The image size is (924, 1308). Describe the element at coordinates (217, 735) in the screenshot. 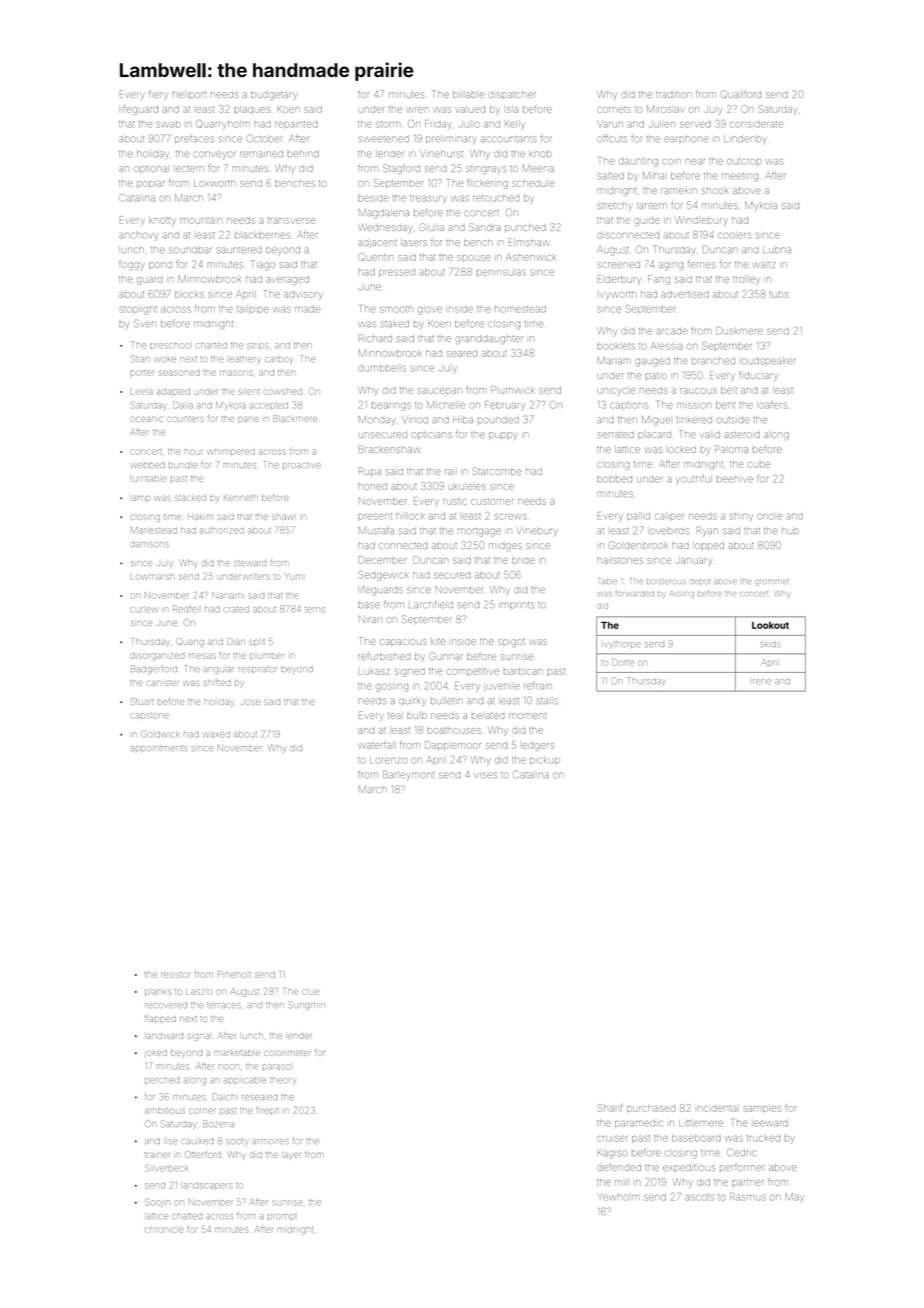

I see `waxed` at that location.
